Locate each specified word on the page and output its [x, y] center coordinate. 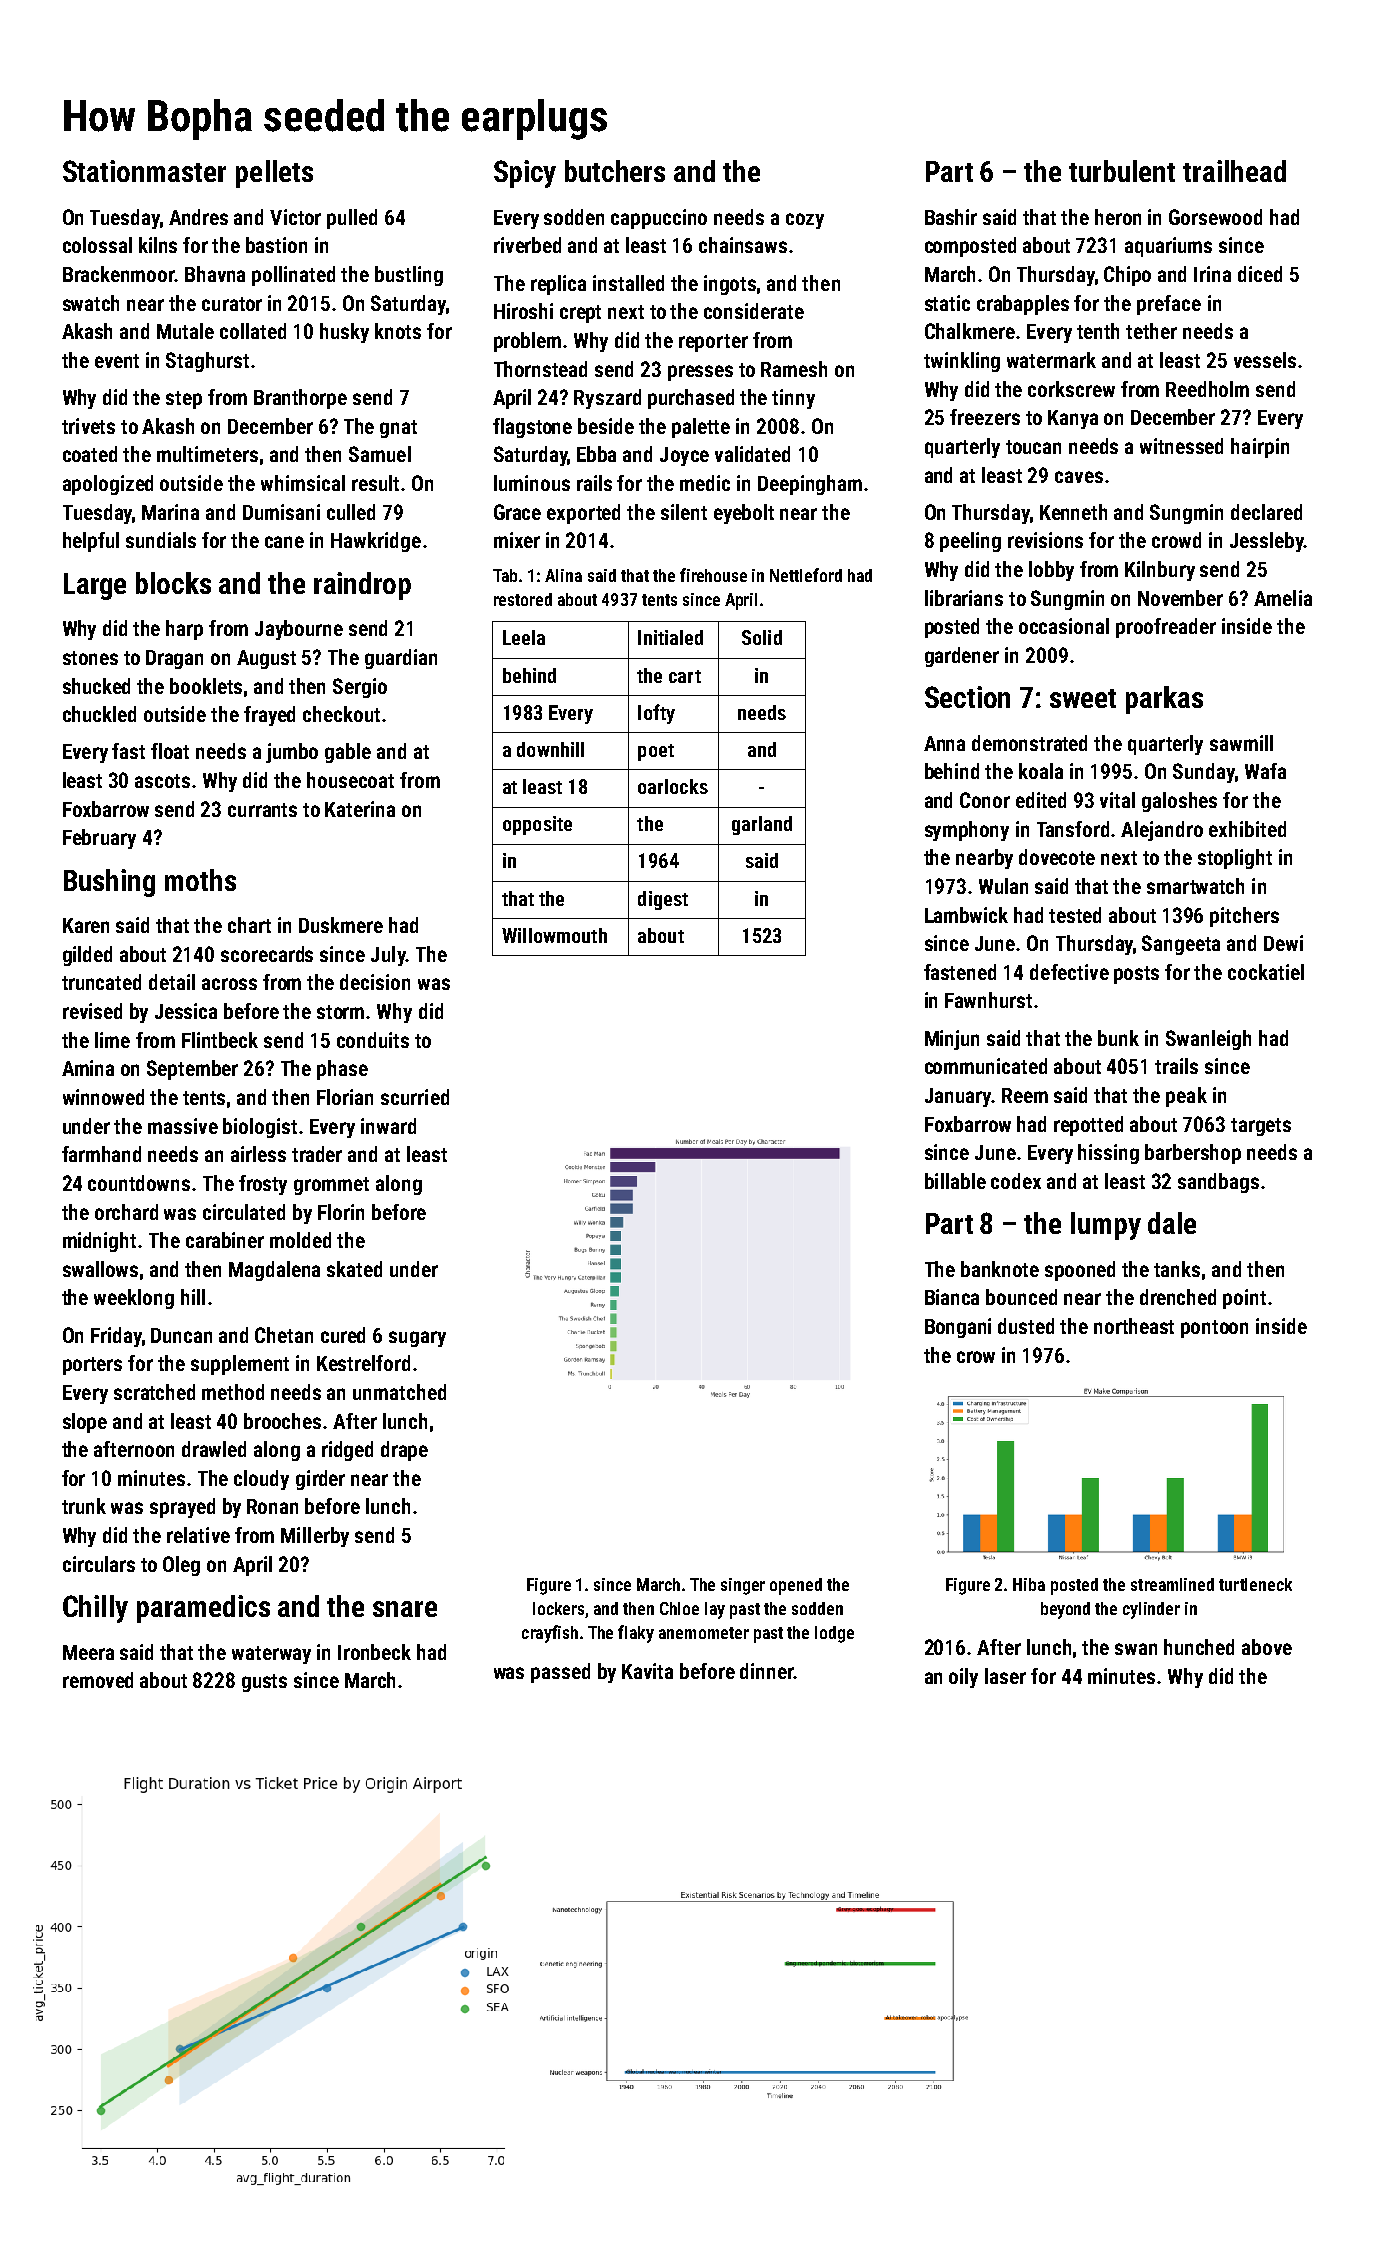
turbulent [1122, 171]
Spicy [525, 174]
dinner [767, 1671]
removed [98, 1680]
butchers [615, 171]
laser [1005, 1676]
